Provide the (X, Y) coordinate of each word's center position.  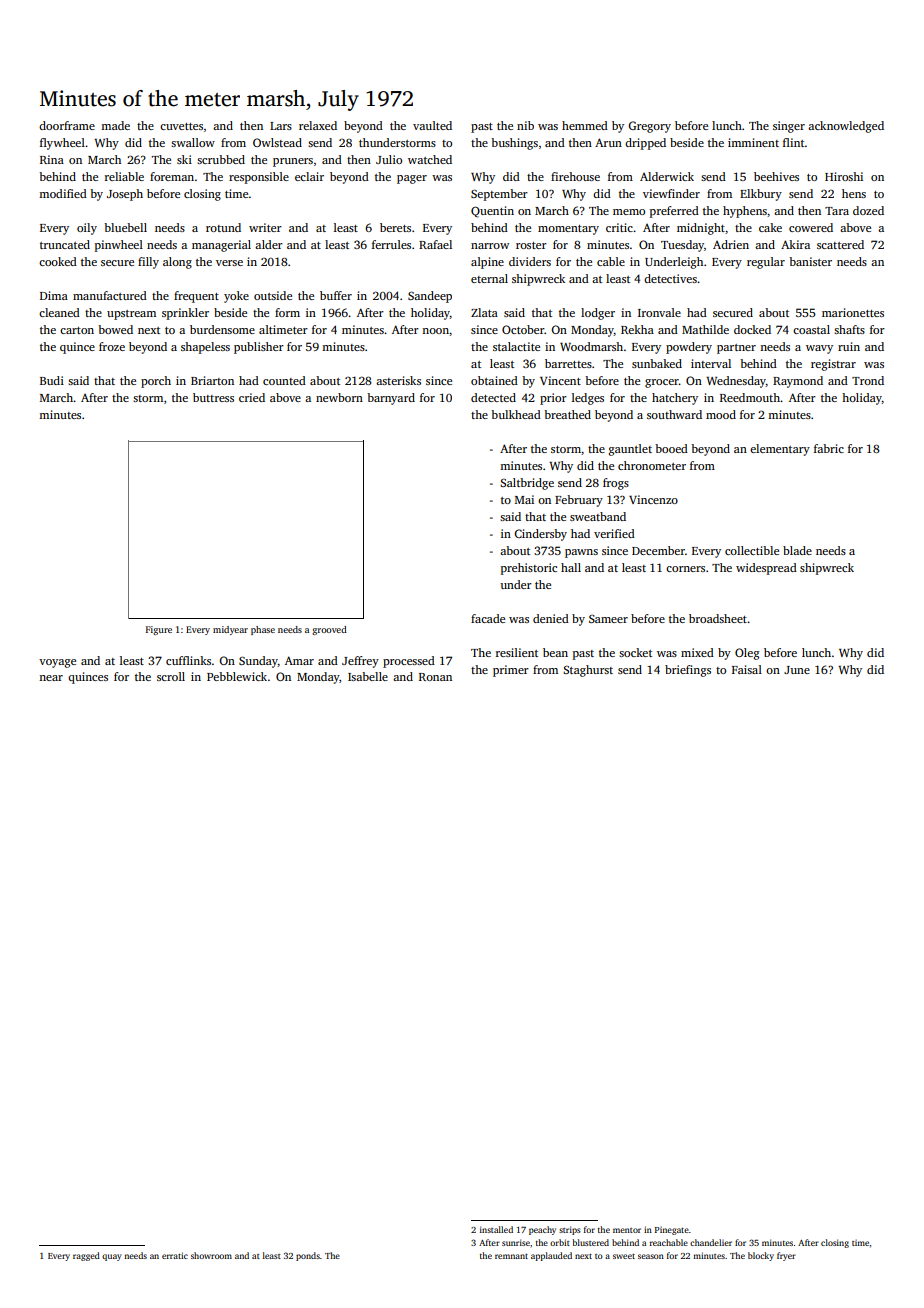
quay (112, 1257)
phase (263, 630)
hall (571, 567)
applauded (551, 1256)
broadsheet (718, 618)
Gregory (649, 127)
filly (148, 263)
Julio (389, 159)
